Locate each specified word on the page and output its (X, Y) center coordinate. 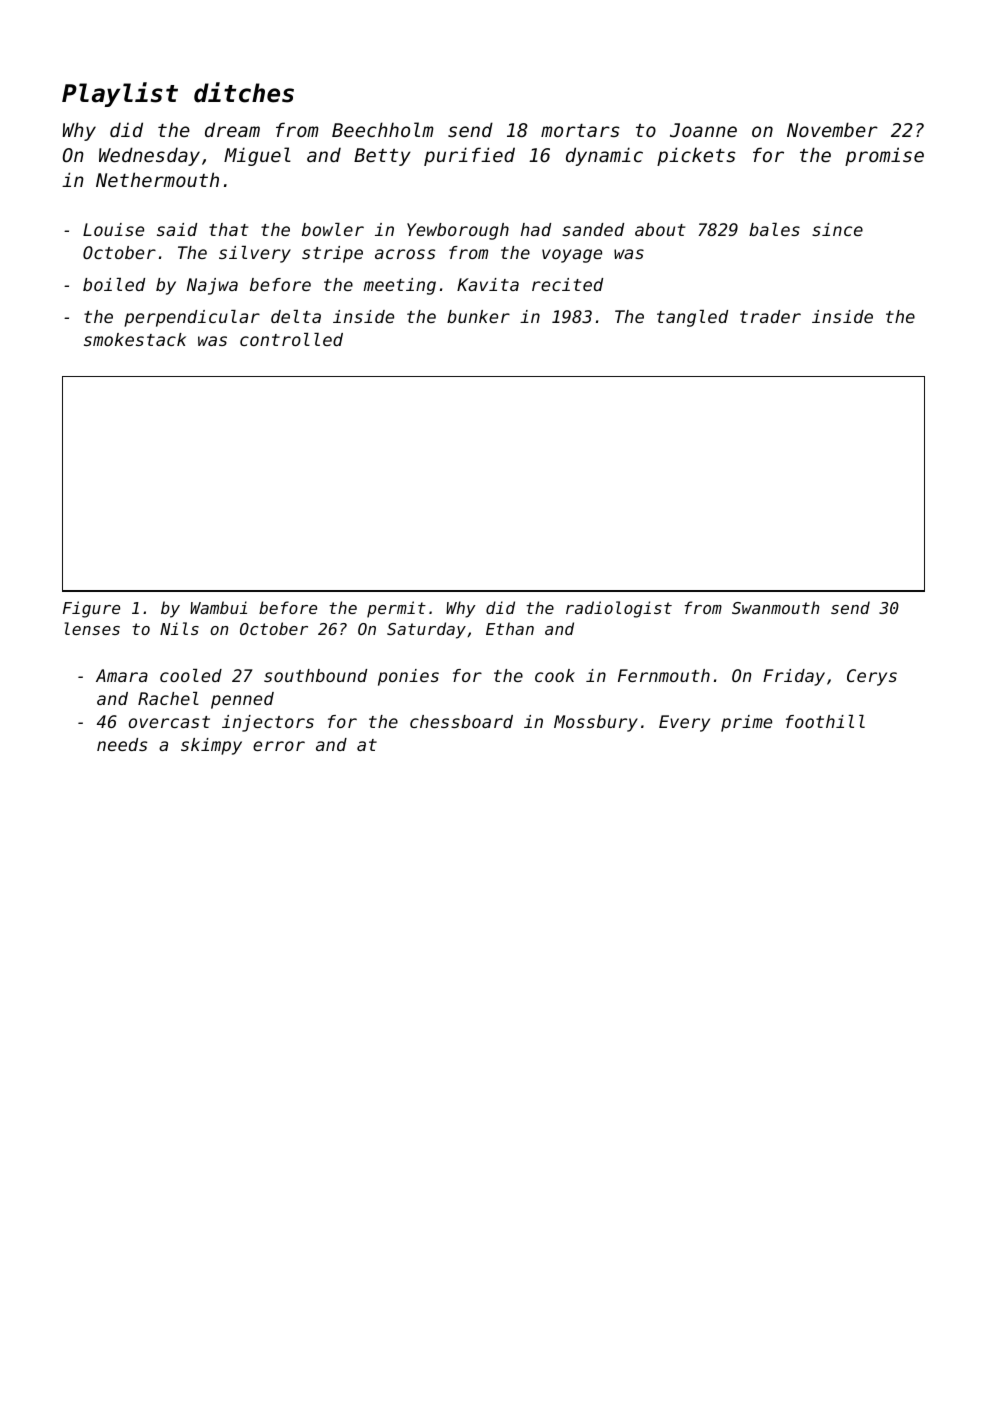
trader (770, 316)
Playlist (120, 94)
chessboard (461, 721)
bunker (478, 316)
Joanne (703, 130)
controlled (291, 339)
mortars (580, 130)
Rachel (168, 698)
